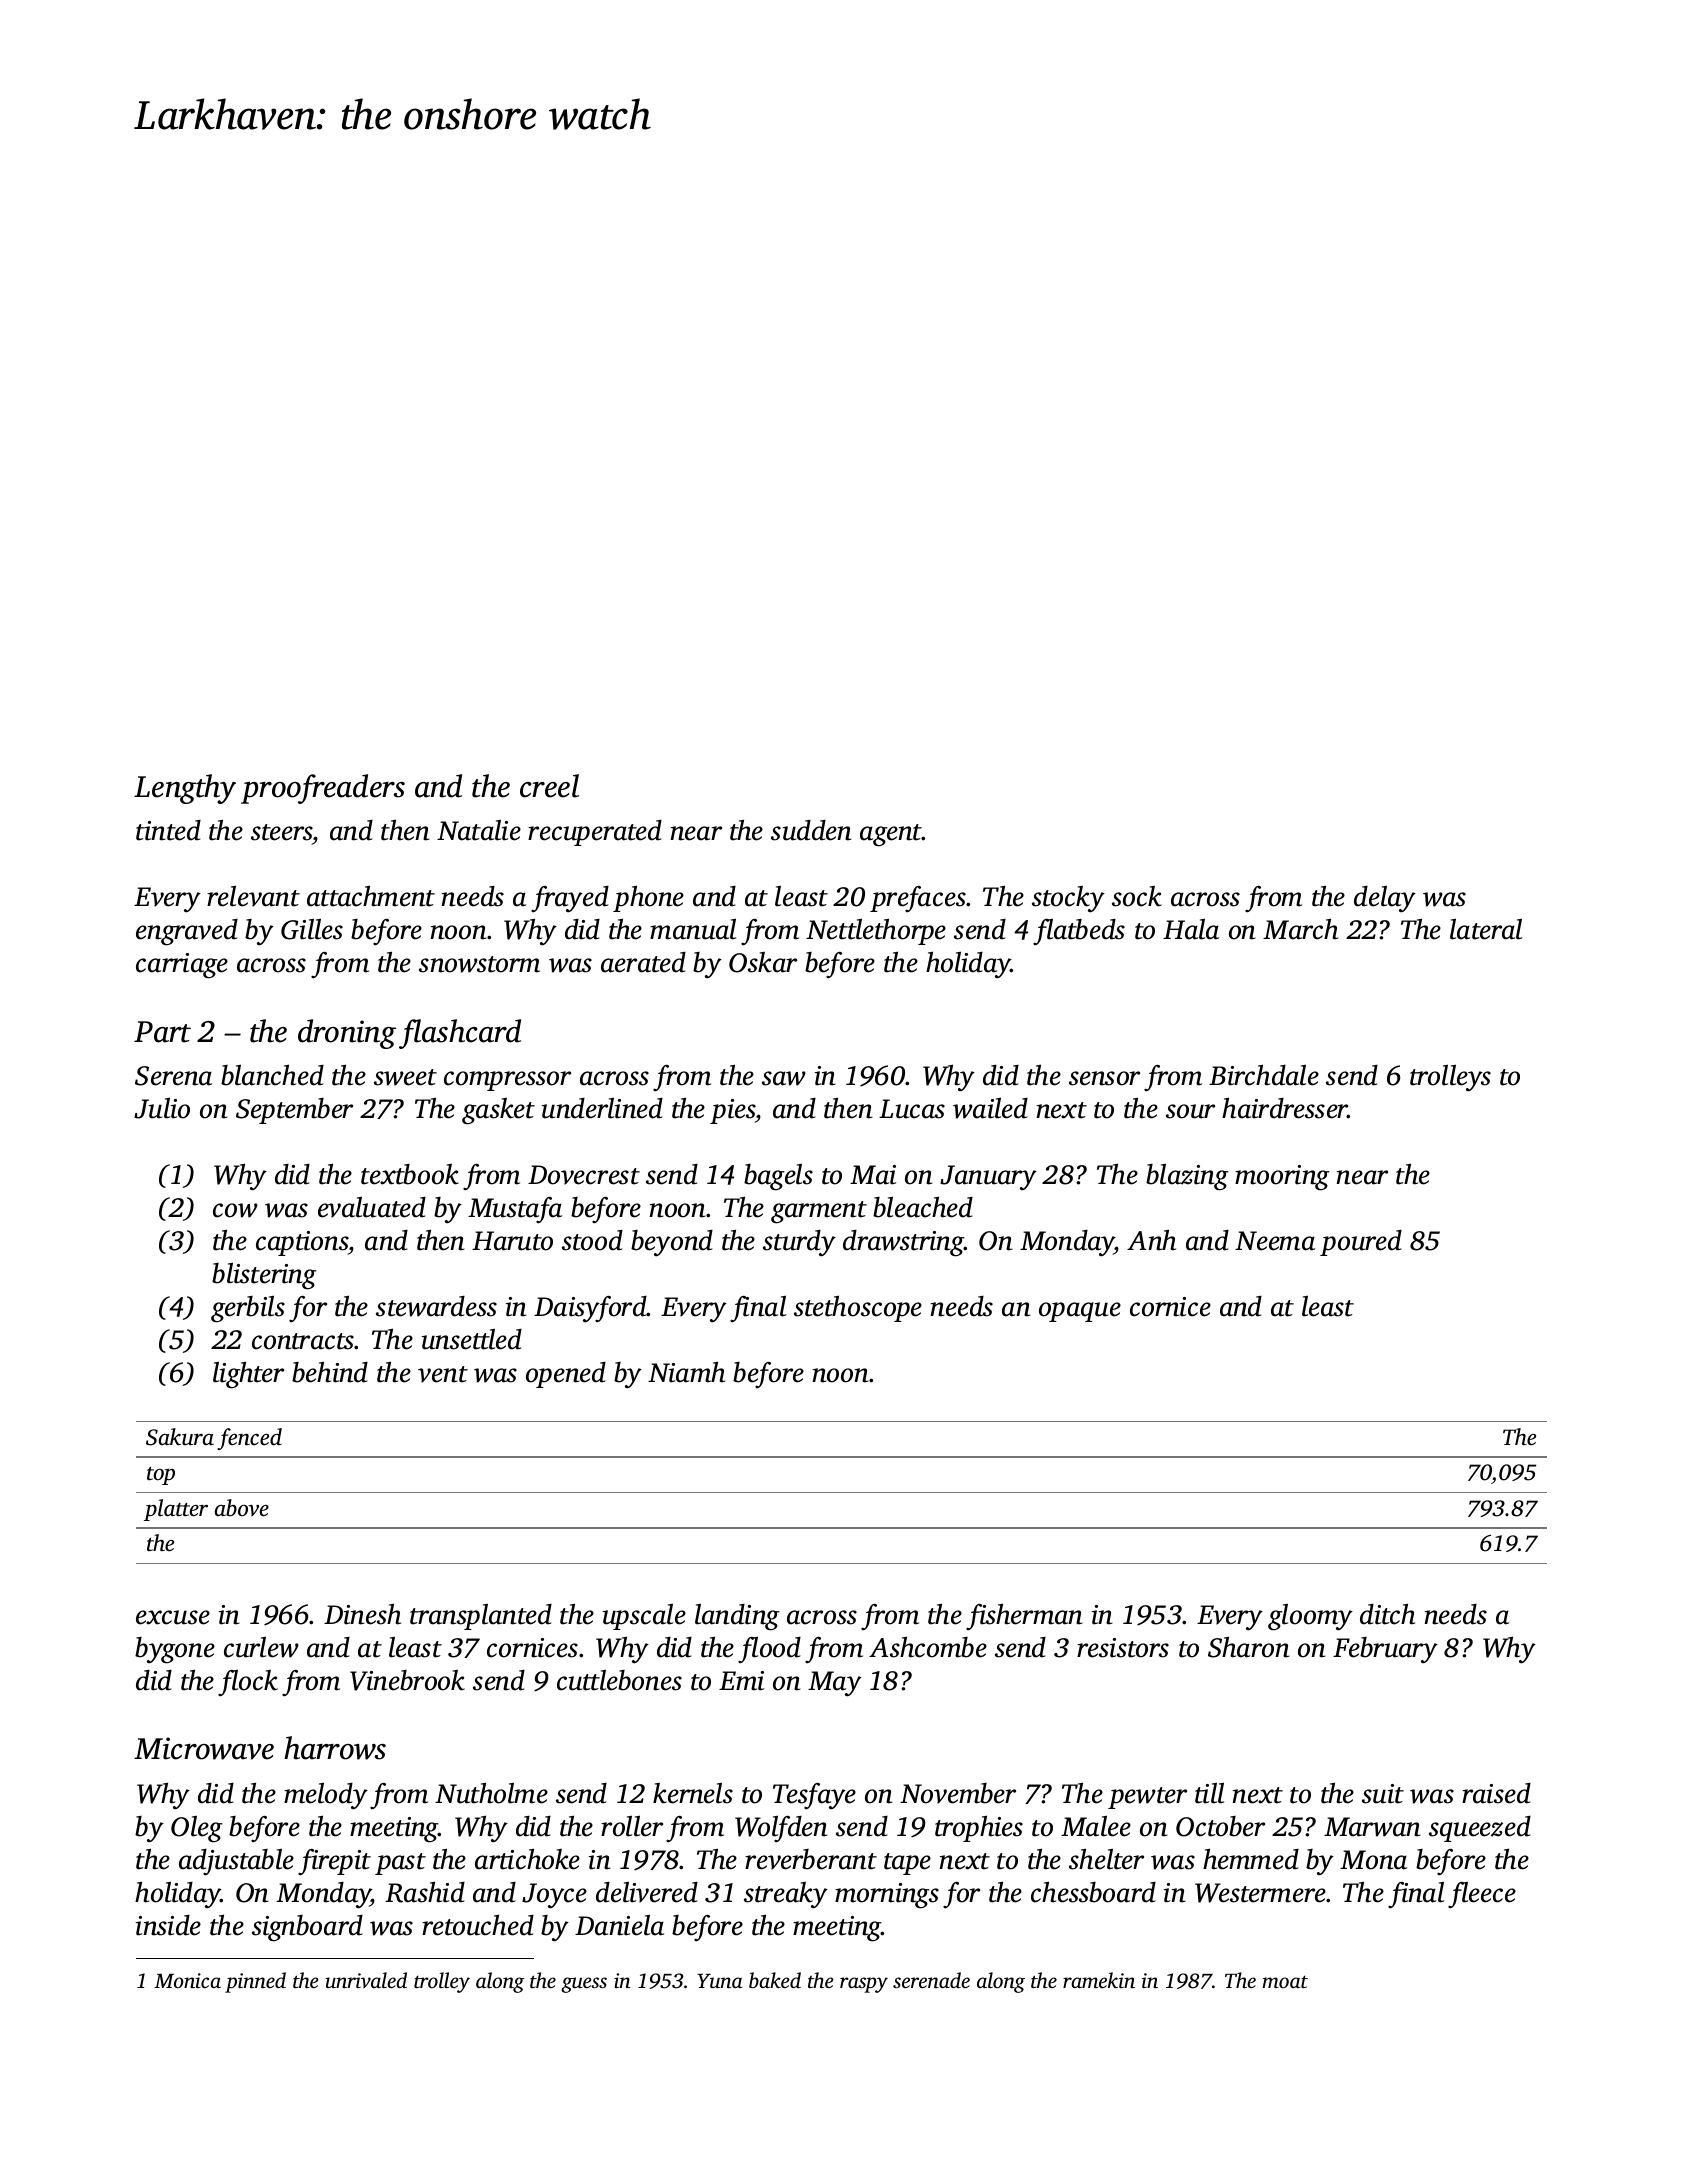 This screenshot has height=2178, width=1683. What do you see at coordinates (1387, 1614) in the screenshot?
I see `ditch` at bounding box center [1387, 1614].
